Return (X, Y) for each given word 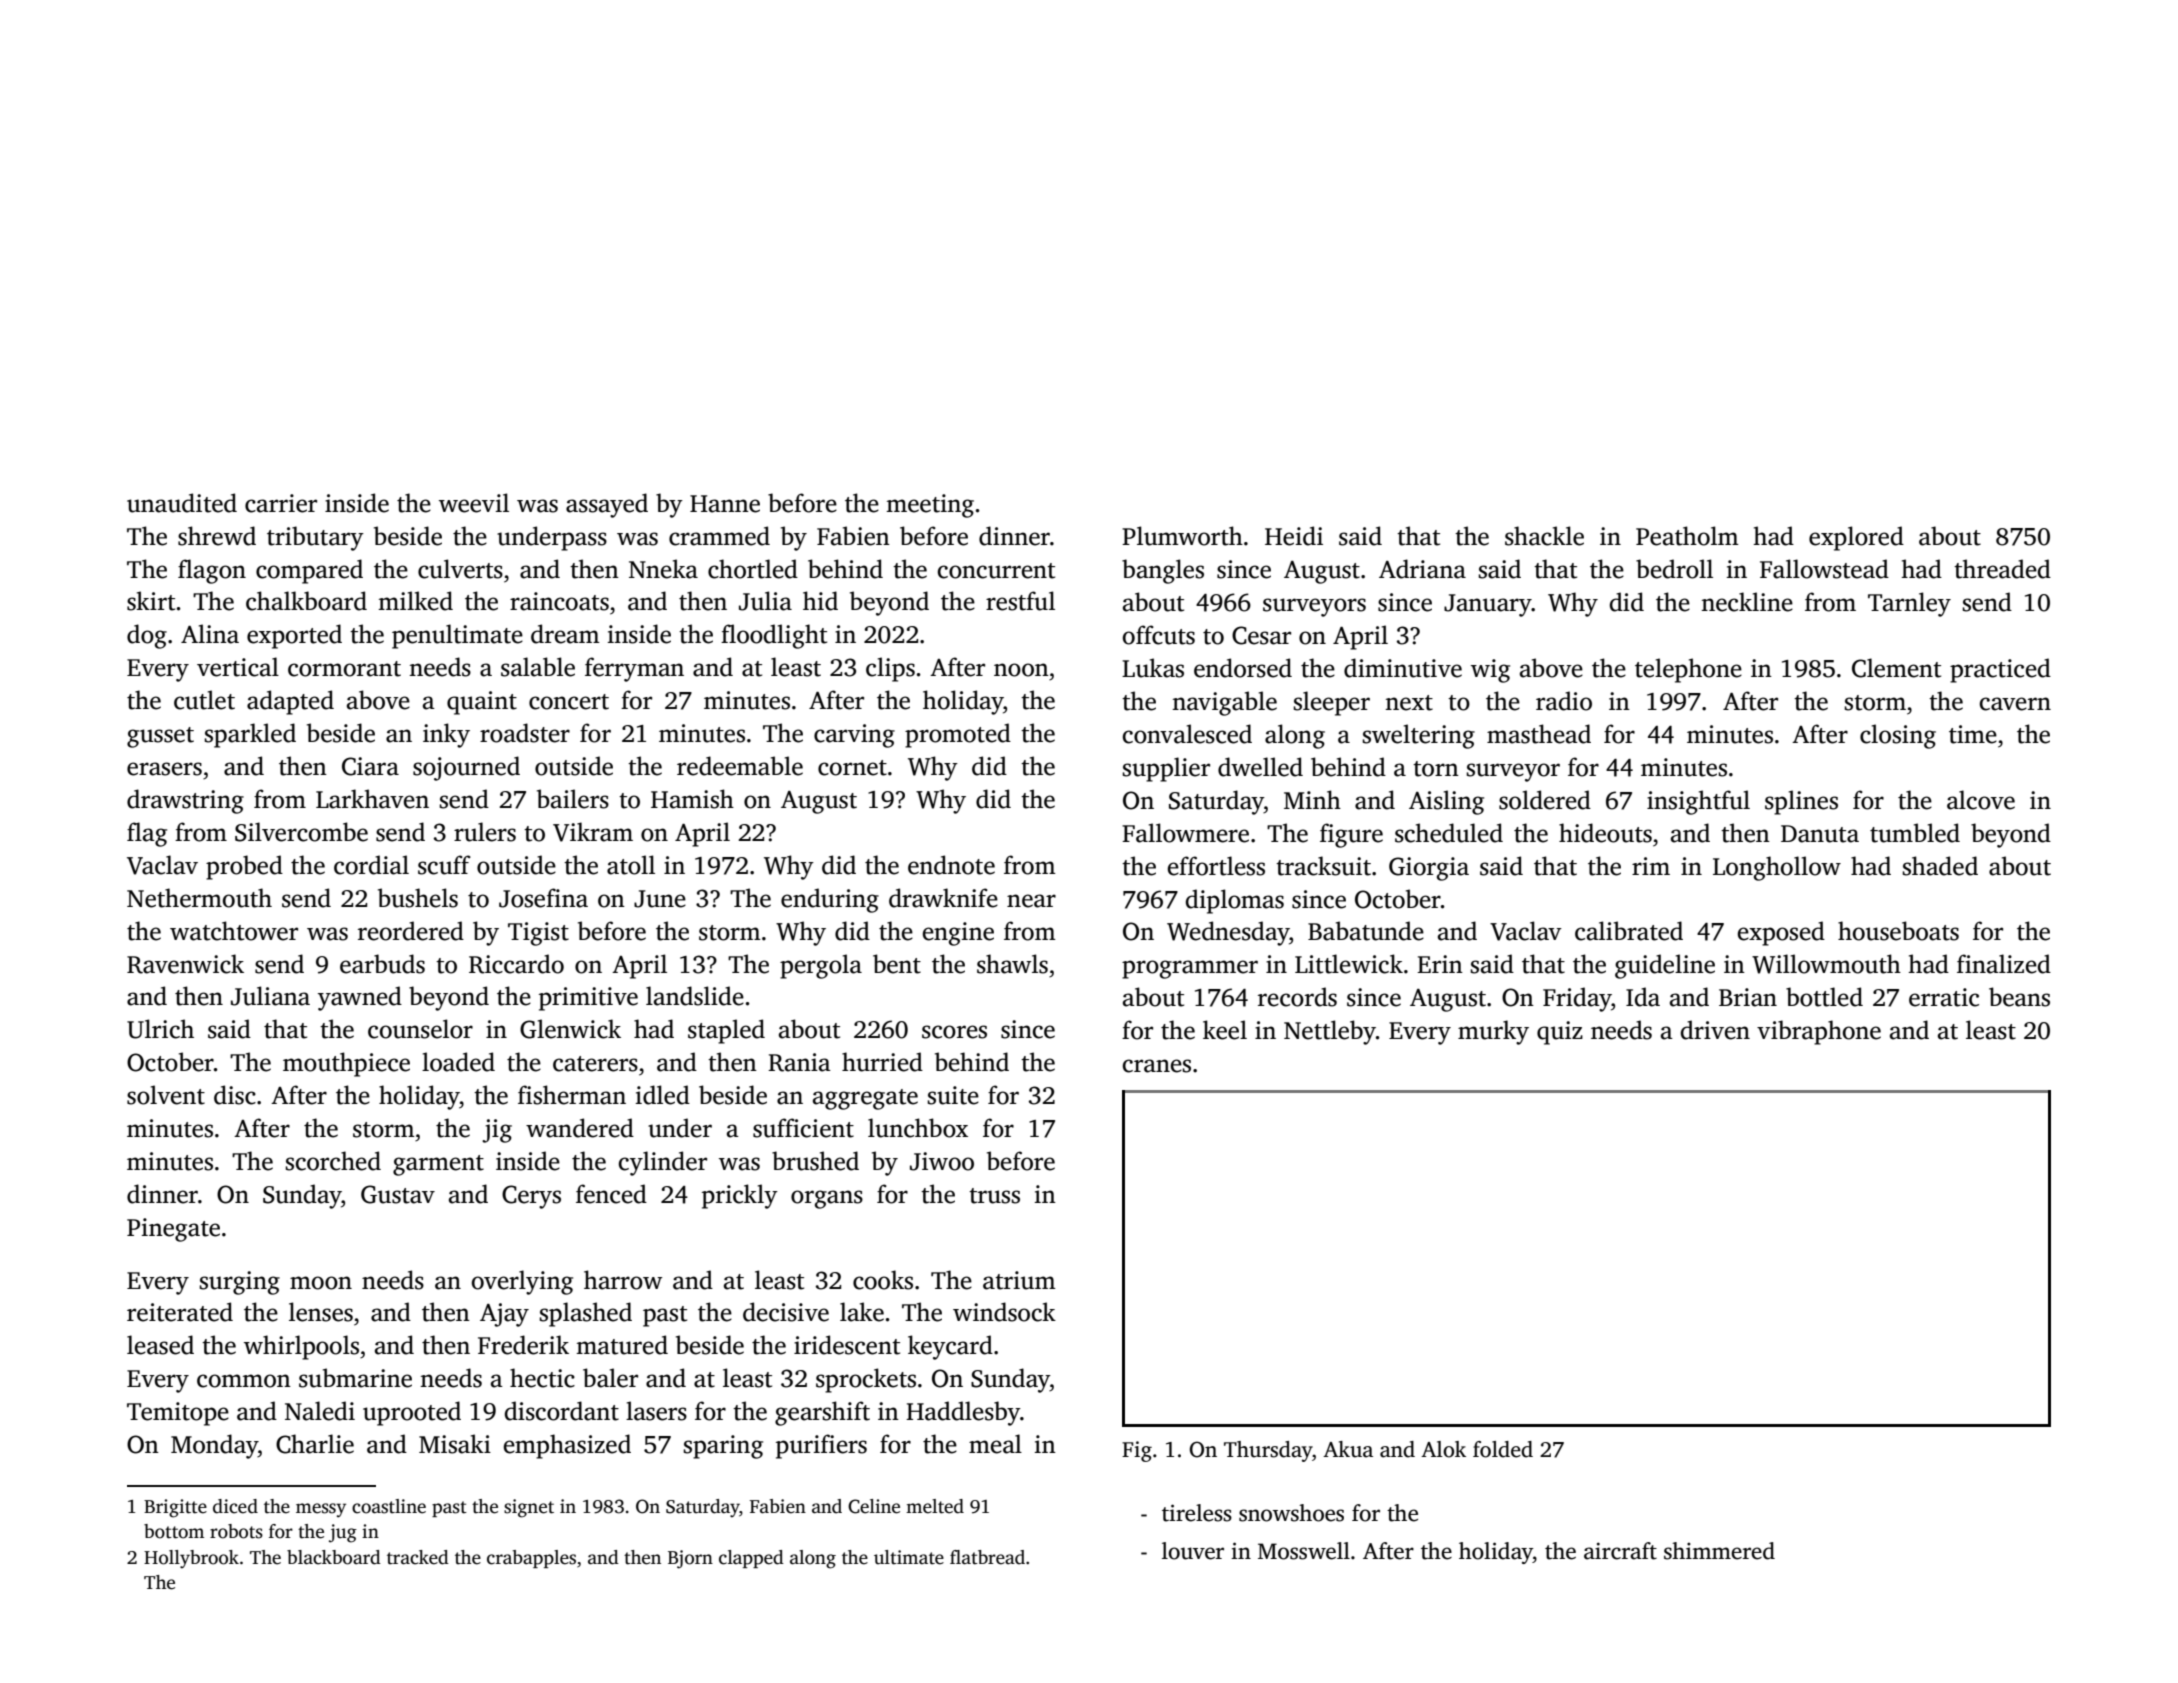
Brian (1748, 997)
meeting (930, 506)
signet (529, 1508)
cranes (1157, 1066)
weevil (474, 503)
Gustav (398, 1194)
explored (1856, 538)
